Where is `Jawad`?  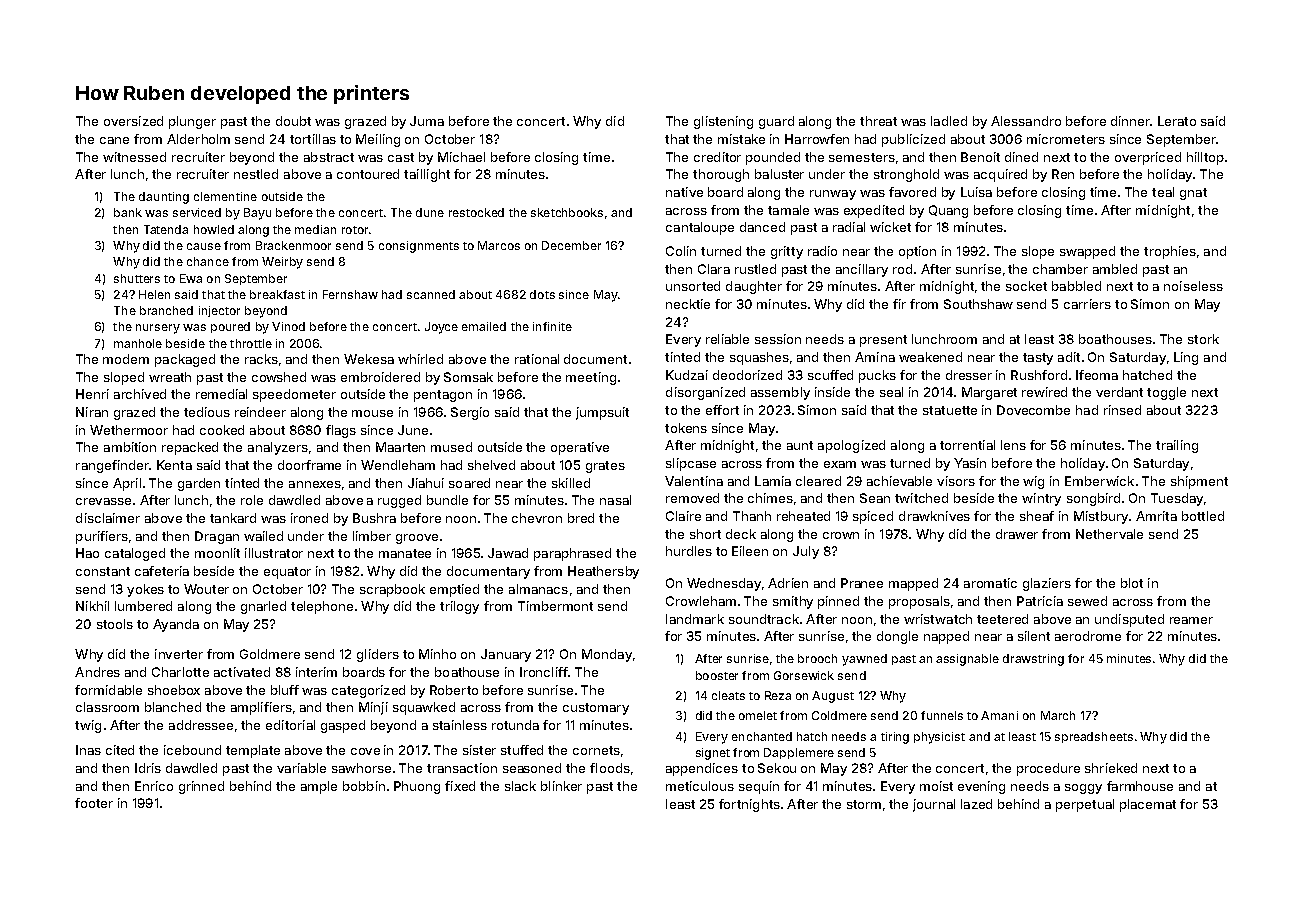 Jawad is located at coordinates (508, 553).
